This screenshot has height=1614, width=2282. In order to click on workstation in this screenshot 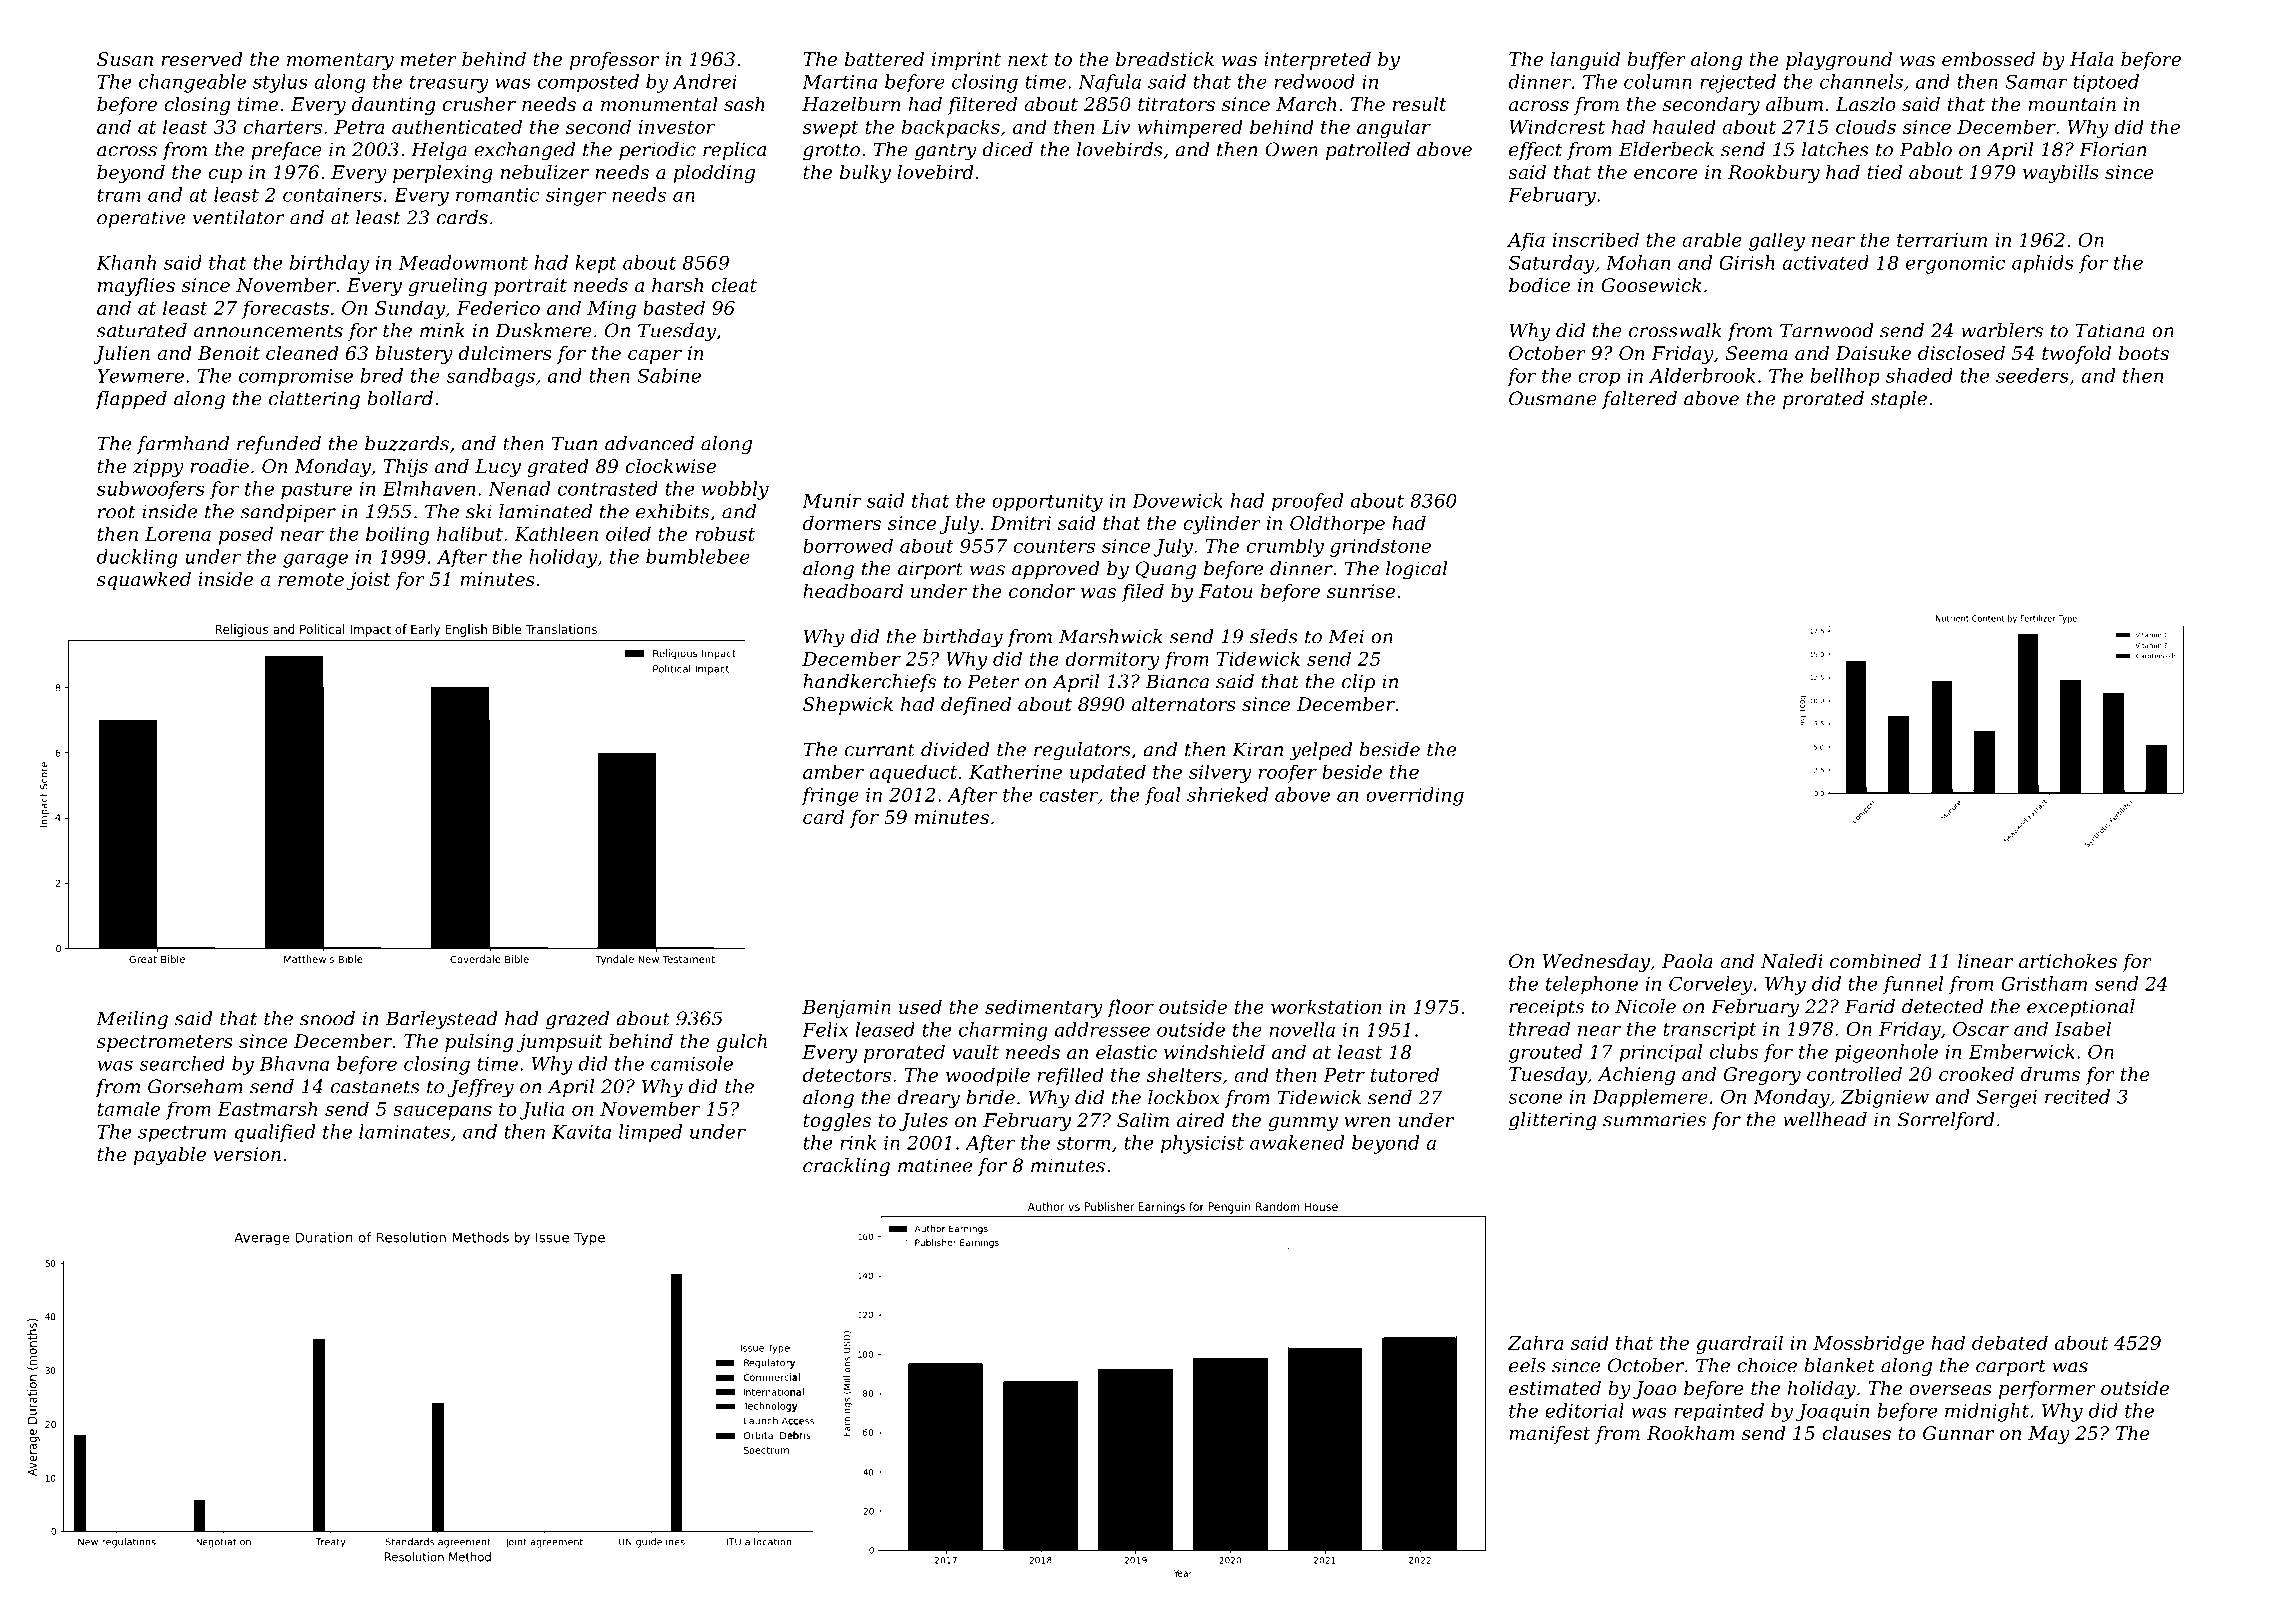, I will do `click(1326, 1006)`.
